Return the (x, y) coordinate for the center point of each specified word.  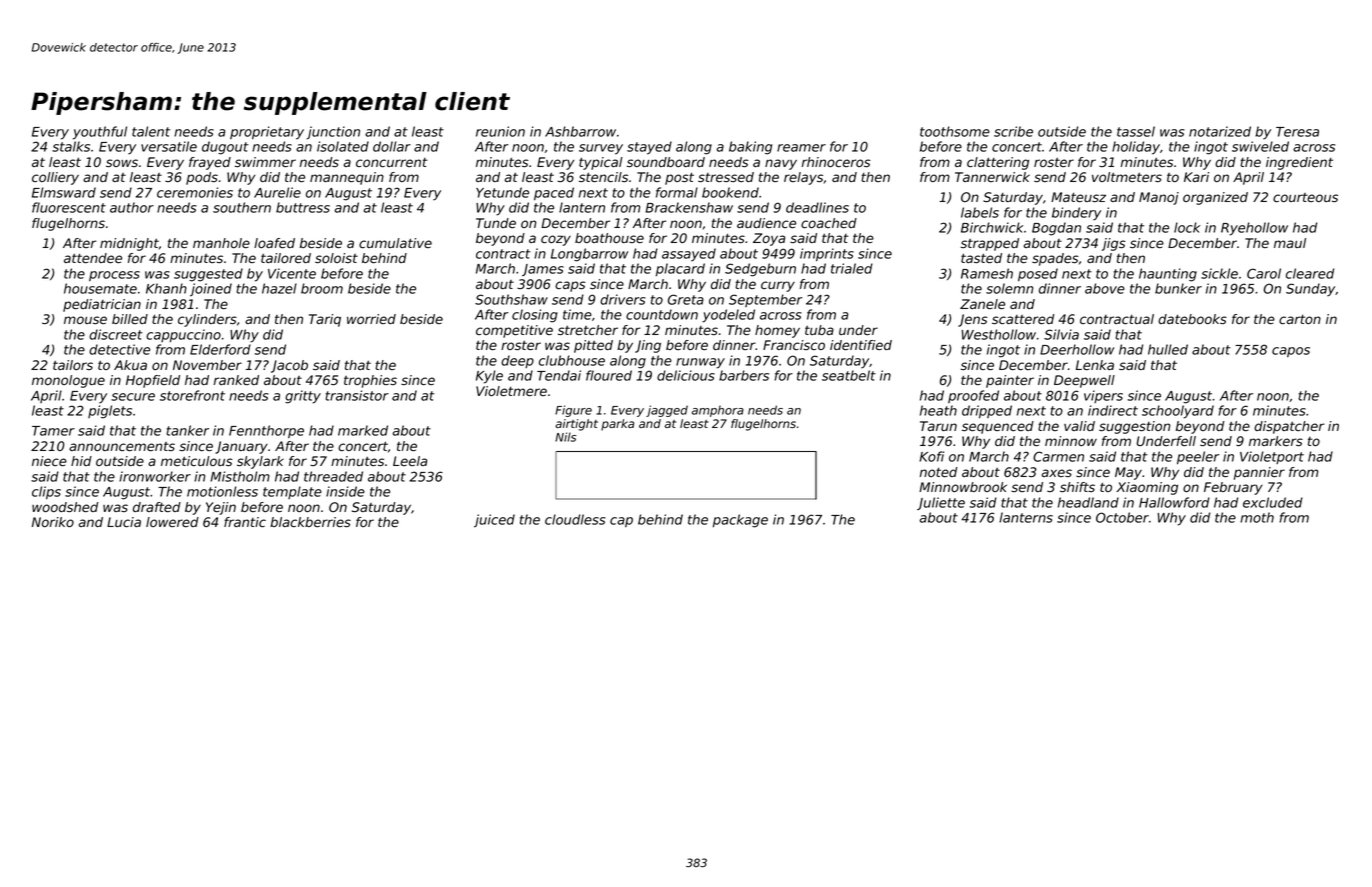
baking (750, 148)
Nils (565, 437)
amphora (718, 411)
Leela (410, 461)
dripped (987, 412)
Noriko (53, 522)
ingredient (1299, 163)
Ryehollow (1254, 229)
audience (766, 223)
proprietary (267, 133)
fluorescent (69, 207)
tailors (73, 365)
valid (1079, 426)
